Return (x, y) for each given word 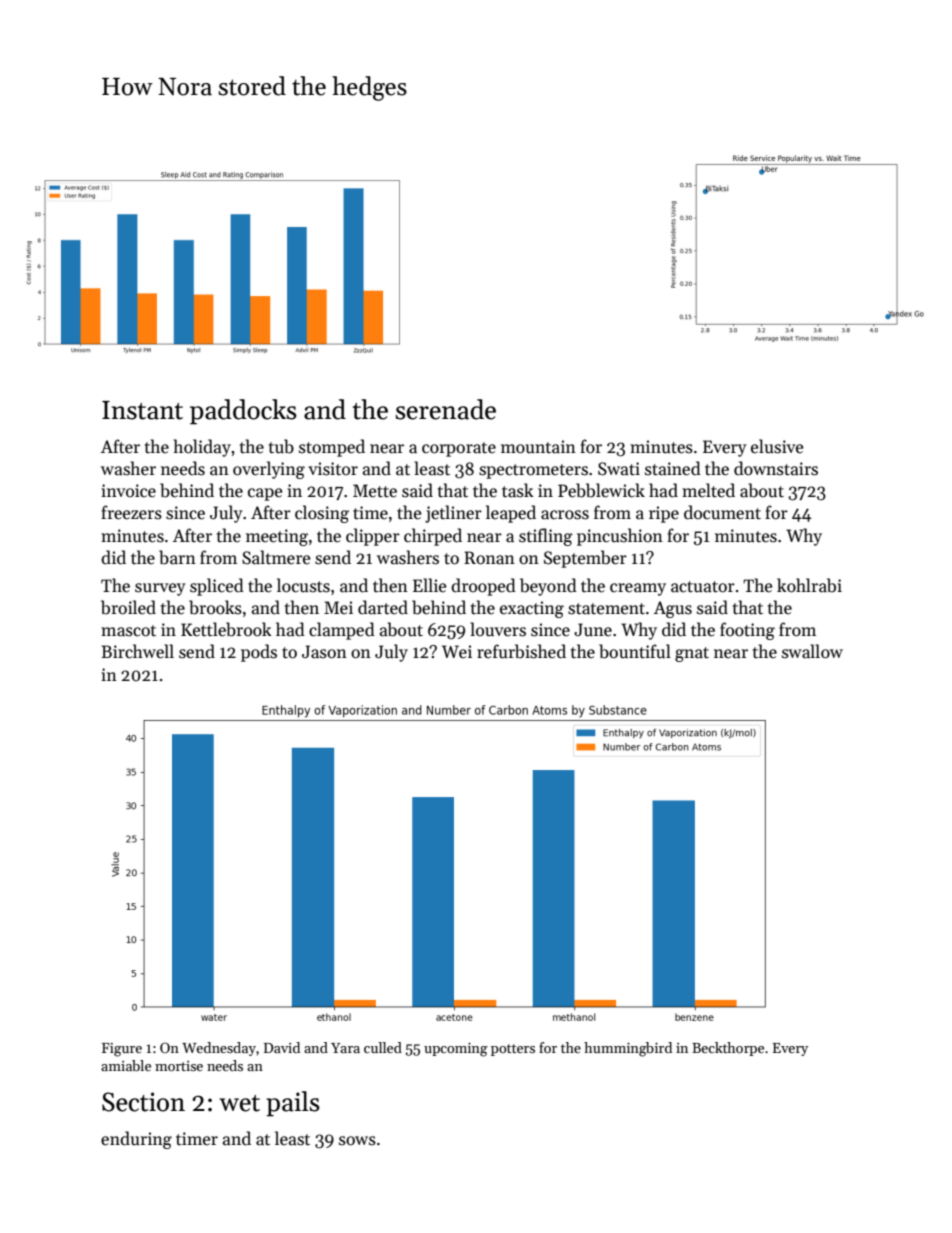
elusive (777, 446)
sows (357, 1141)
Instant (142, 410)
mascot (128, 631)
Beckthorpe (728, 1049)
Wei (457, 652)
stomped (332, 448)
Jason (324, 652)
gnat (692, 654)
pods (259, 653)
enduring (136, 1140)
